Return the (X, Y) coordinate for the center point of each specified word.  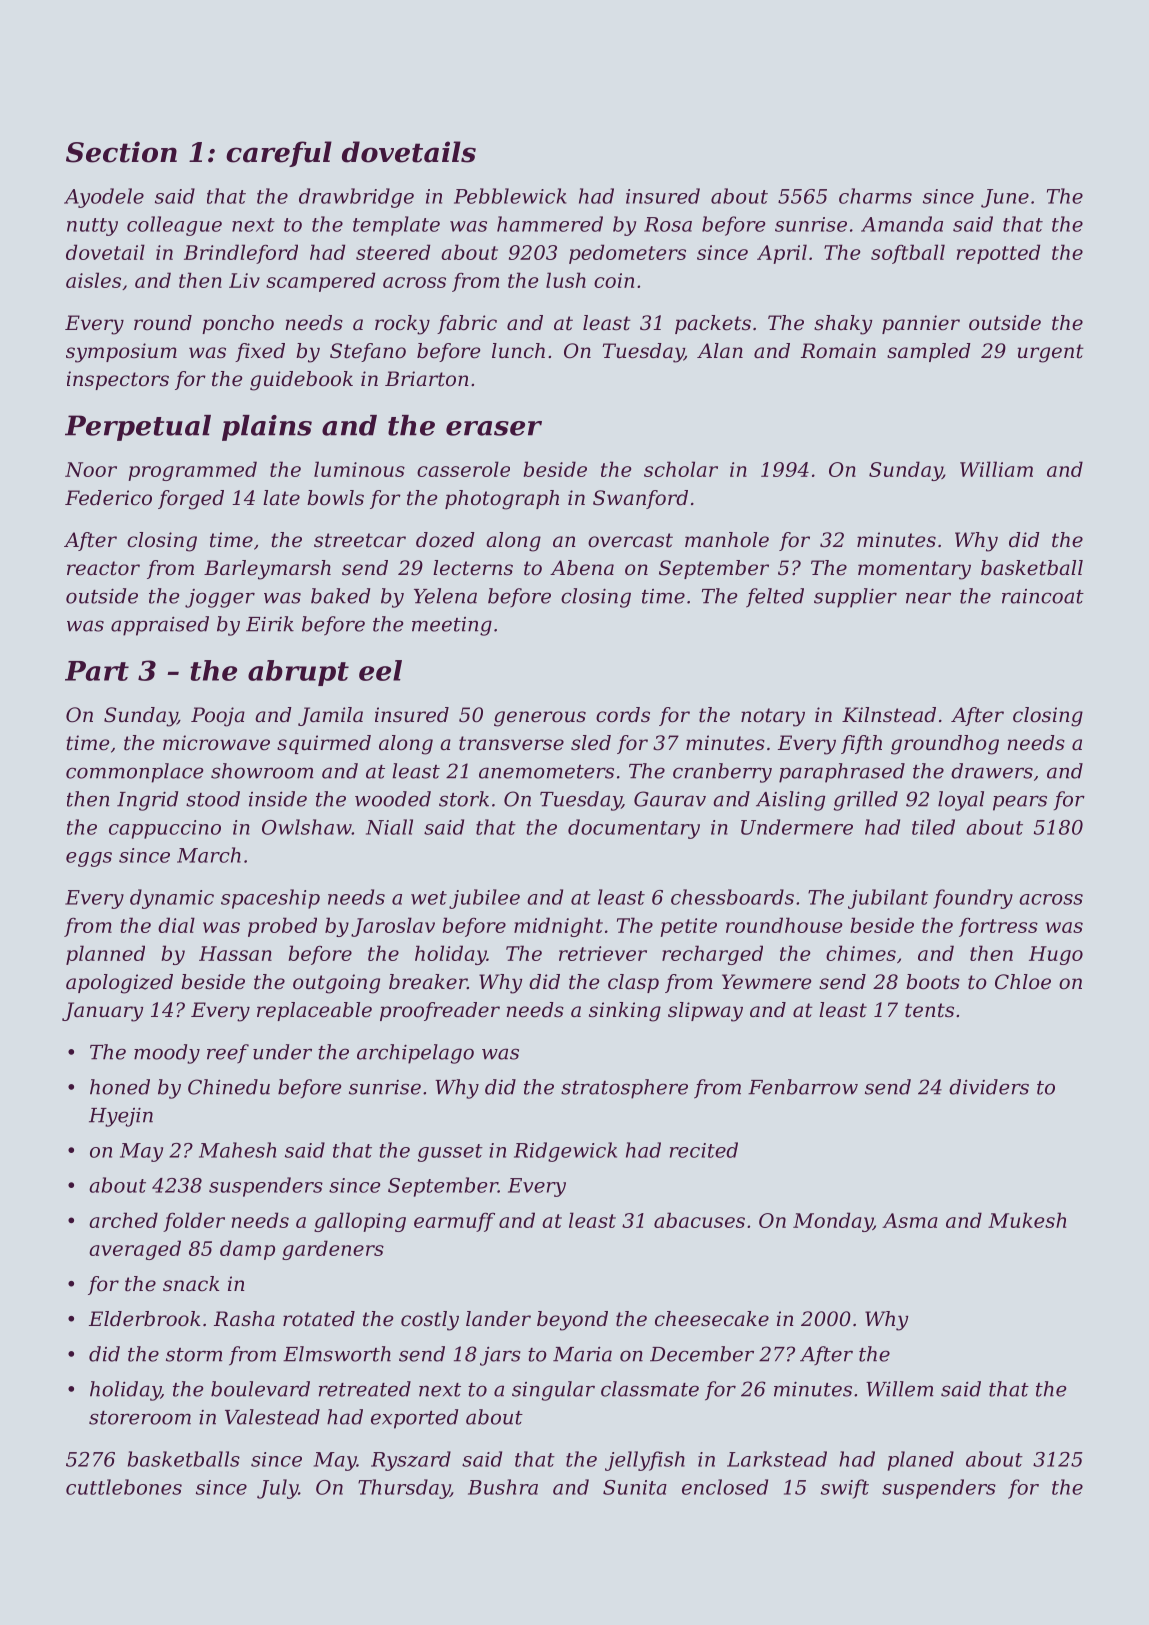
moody (167, 1054)
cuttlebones (124, 1487)
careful (279, 154)
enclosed (725, 1487)
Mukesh (1027, 1220)
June (1005, 198)
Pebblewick (510, 196)
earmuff (454, 1222)
